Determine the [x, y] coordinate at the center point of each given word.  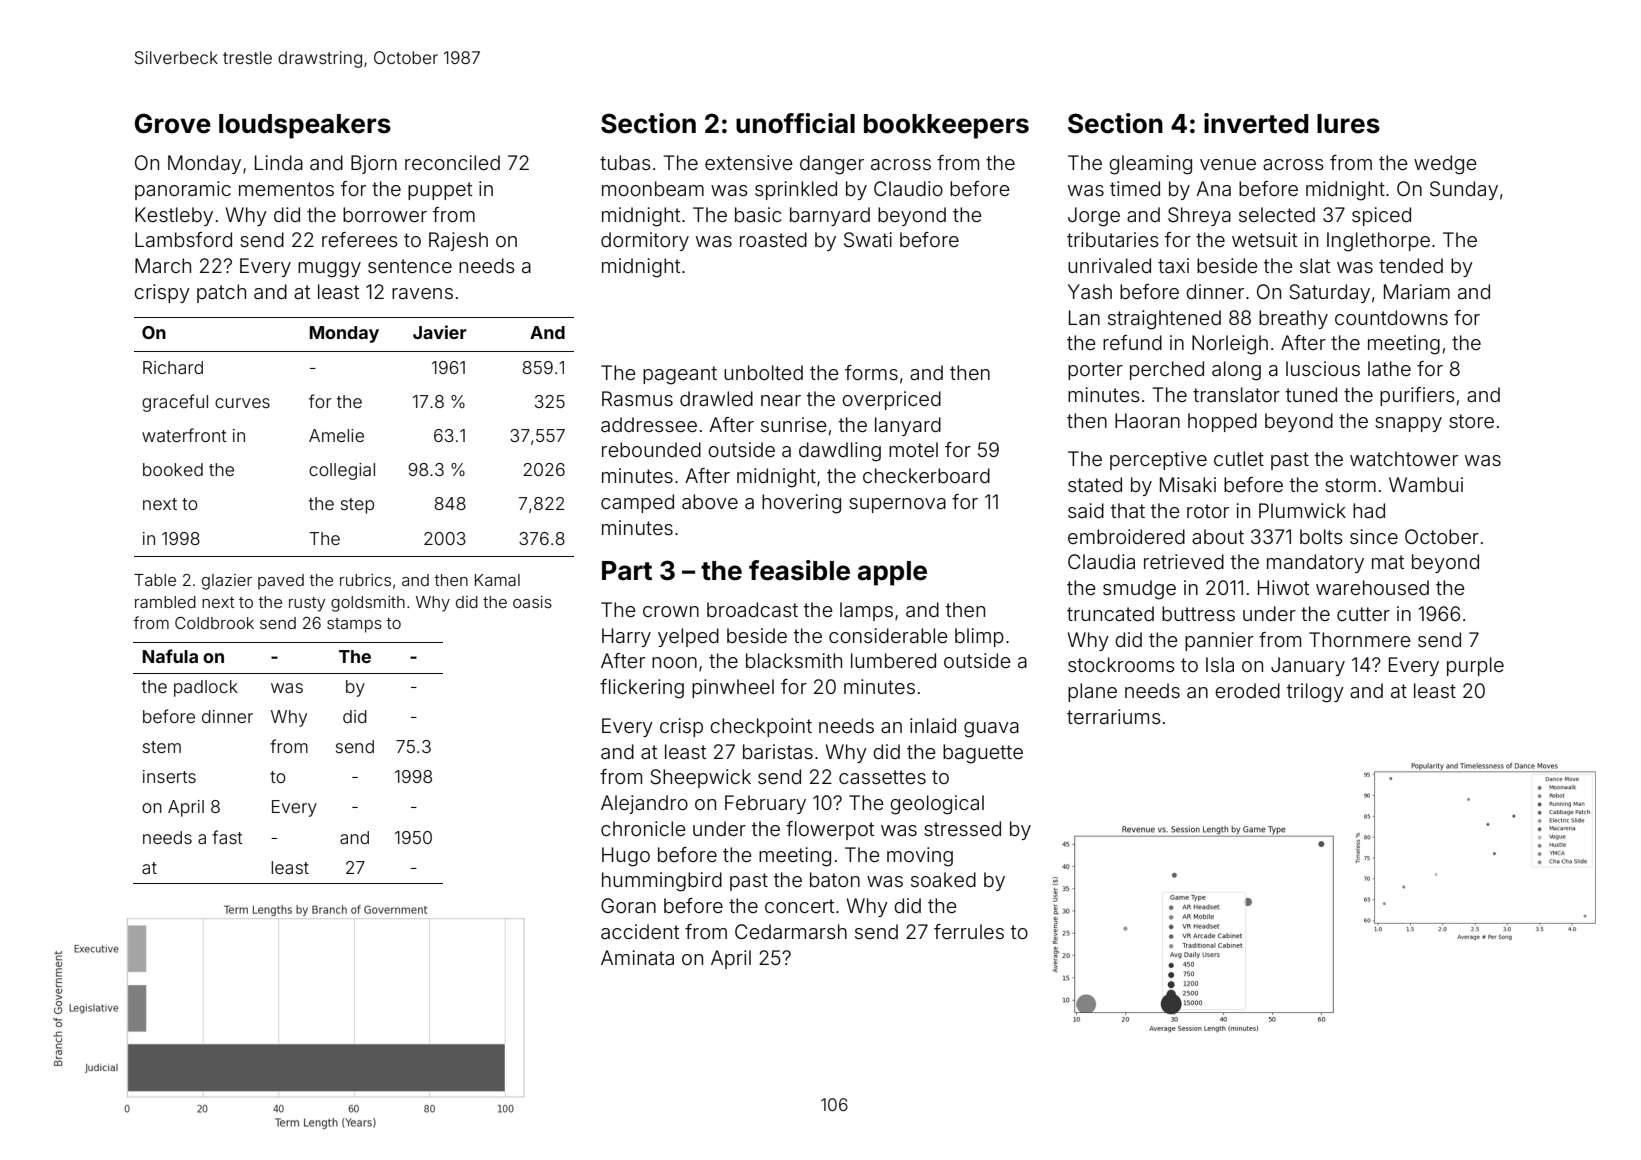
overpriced [891, 400]
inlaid [933, 726]
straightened [1164, 320]
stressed [962, 828]
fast [227, 837]
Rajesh [458, 241]
